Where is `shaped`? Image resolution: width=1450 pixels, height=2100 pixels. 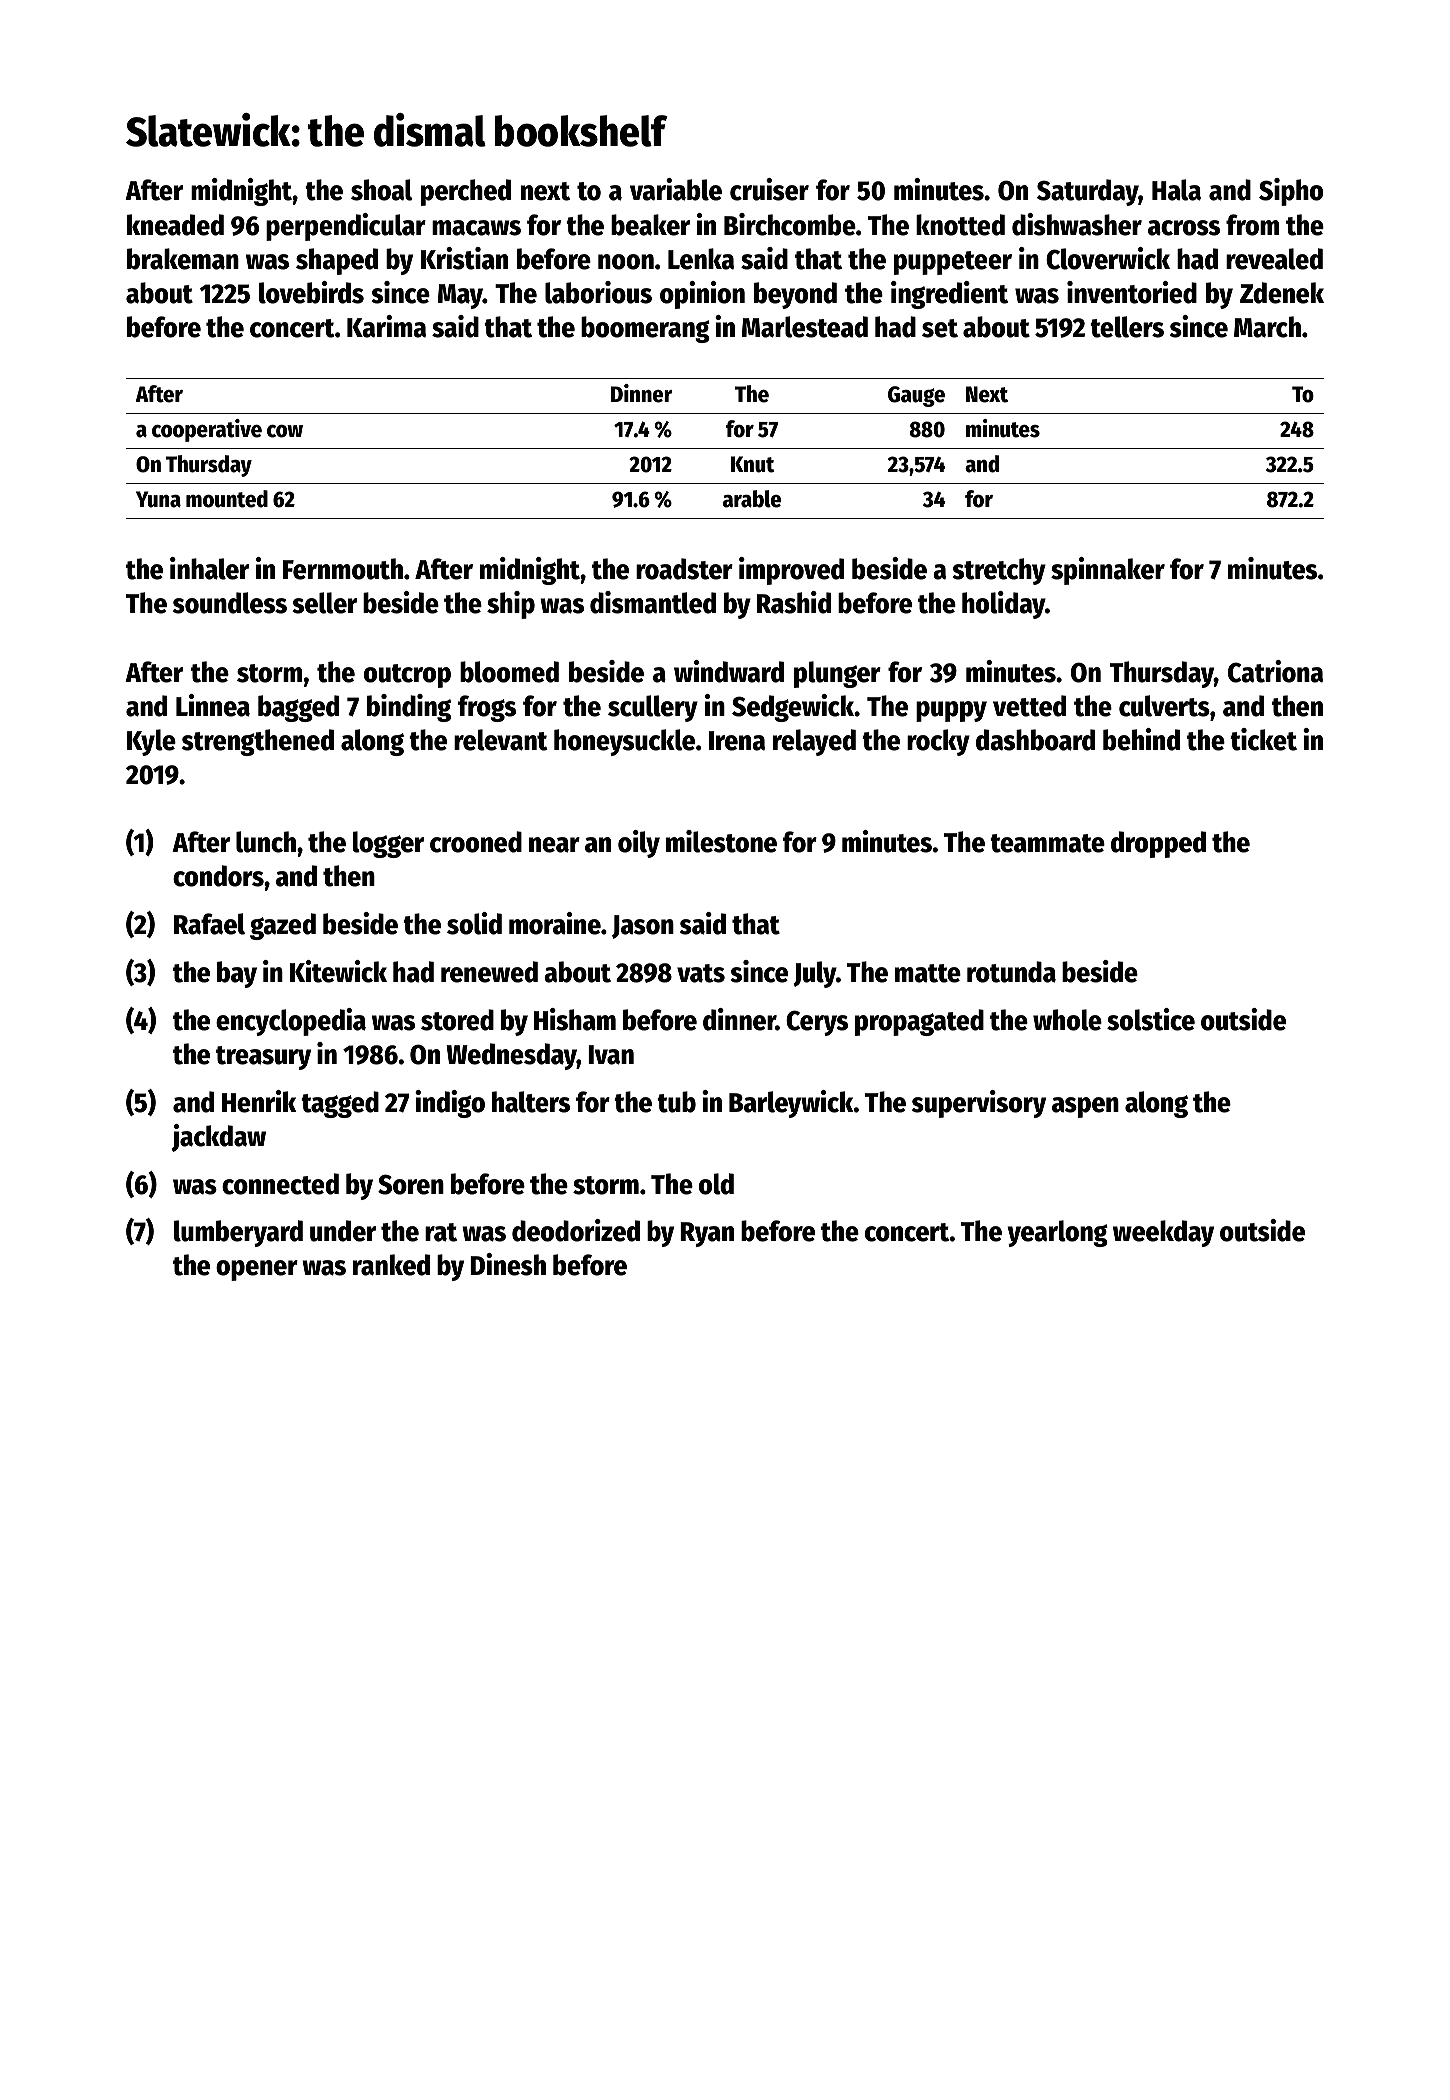 shaped is located at coordinates (337, 261).
